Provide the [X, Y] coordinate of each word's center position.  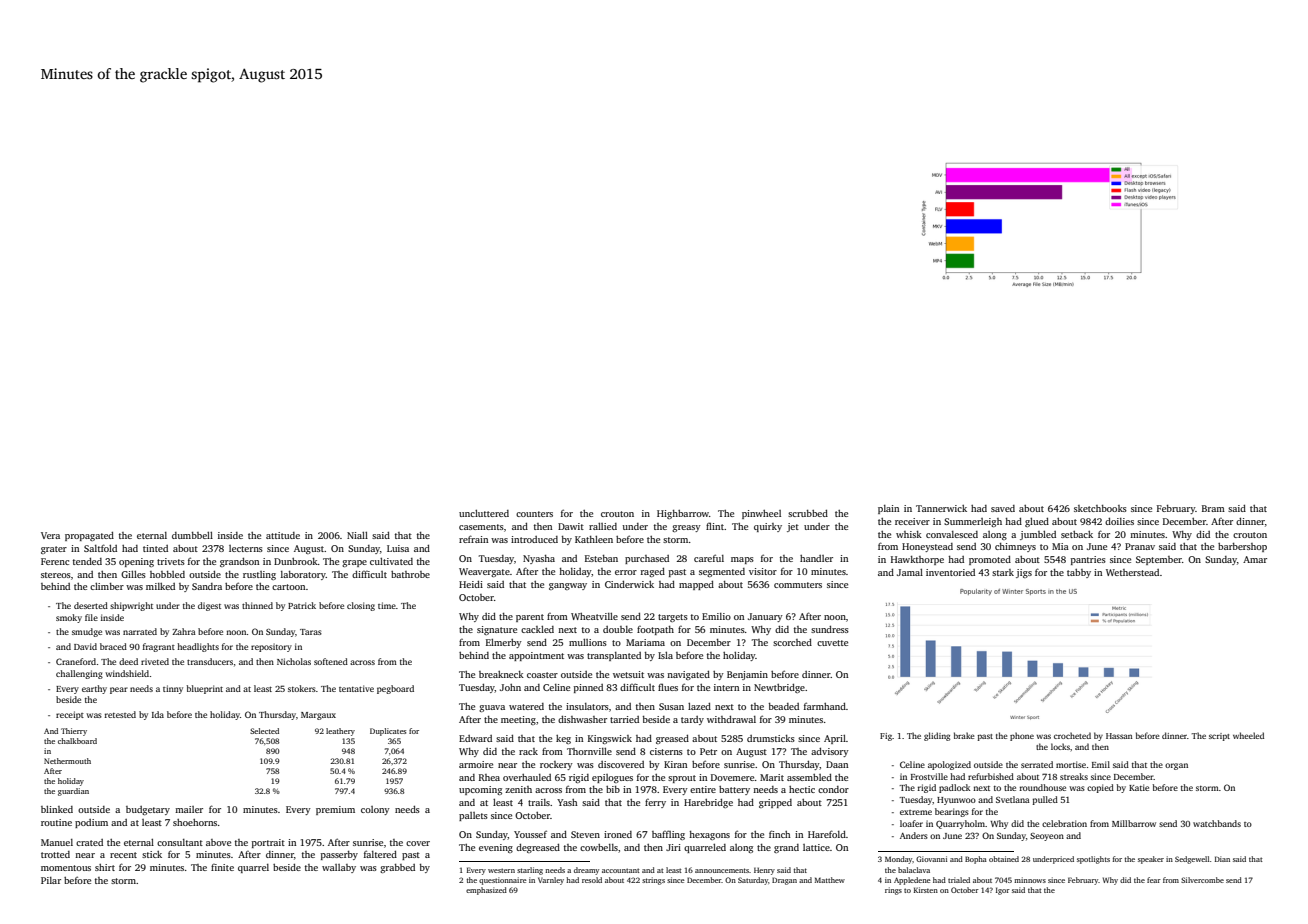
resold [592, 880]
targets [673, 618]
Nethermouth [67, 761]
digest [209, 606]
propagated [89, 536]
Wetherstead [1132, 572]
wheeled [1248, 735]
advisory [830, 752]
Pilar [51, 880]
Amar [1255, 559]
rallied [603, 526]
